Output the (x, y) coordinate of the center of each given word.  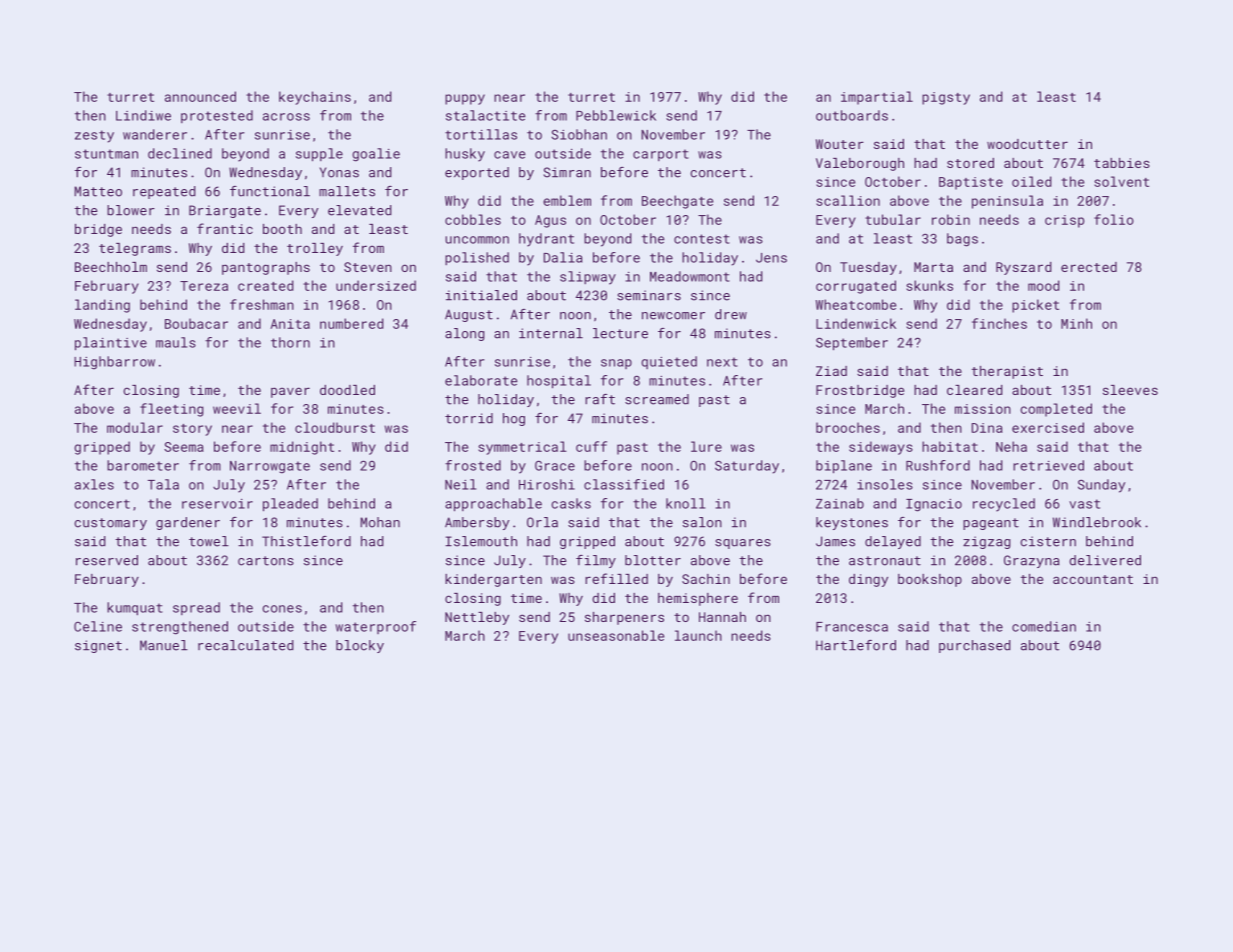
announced (200, 96)
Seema (184, 447)
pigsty (946, 98)
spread (196, 608)
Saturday (747, 467)
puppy (465, 99)
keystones (852, 523)
